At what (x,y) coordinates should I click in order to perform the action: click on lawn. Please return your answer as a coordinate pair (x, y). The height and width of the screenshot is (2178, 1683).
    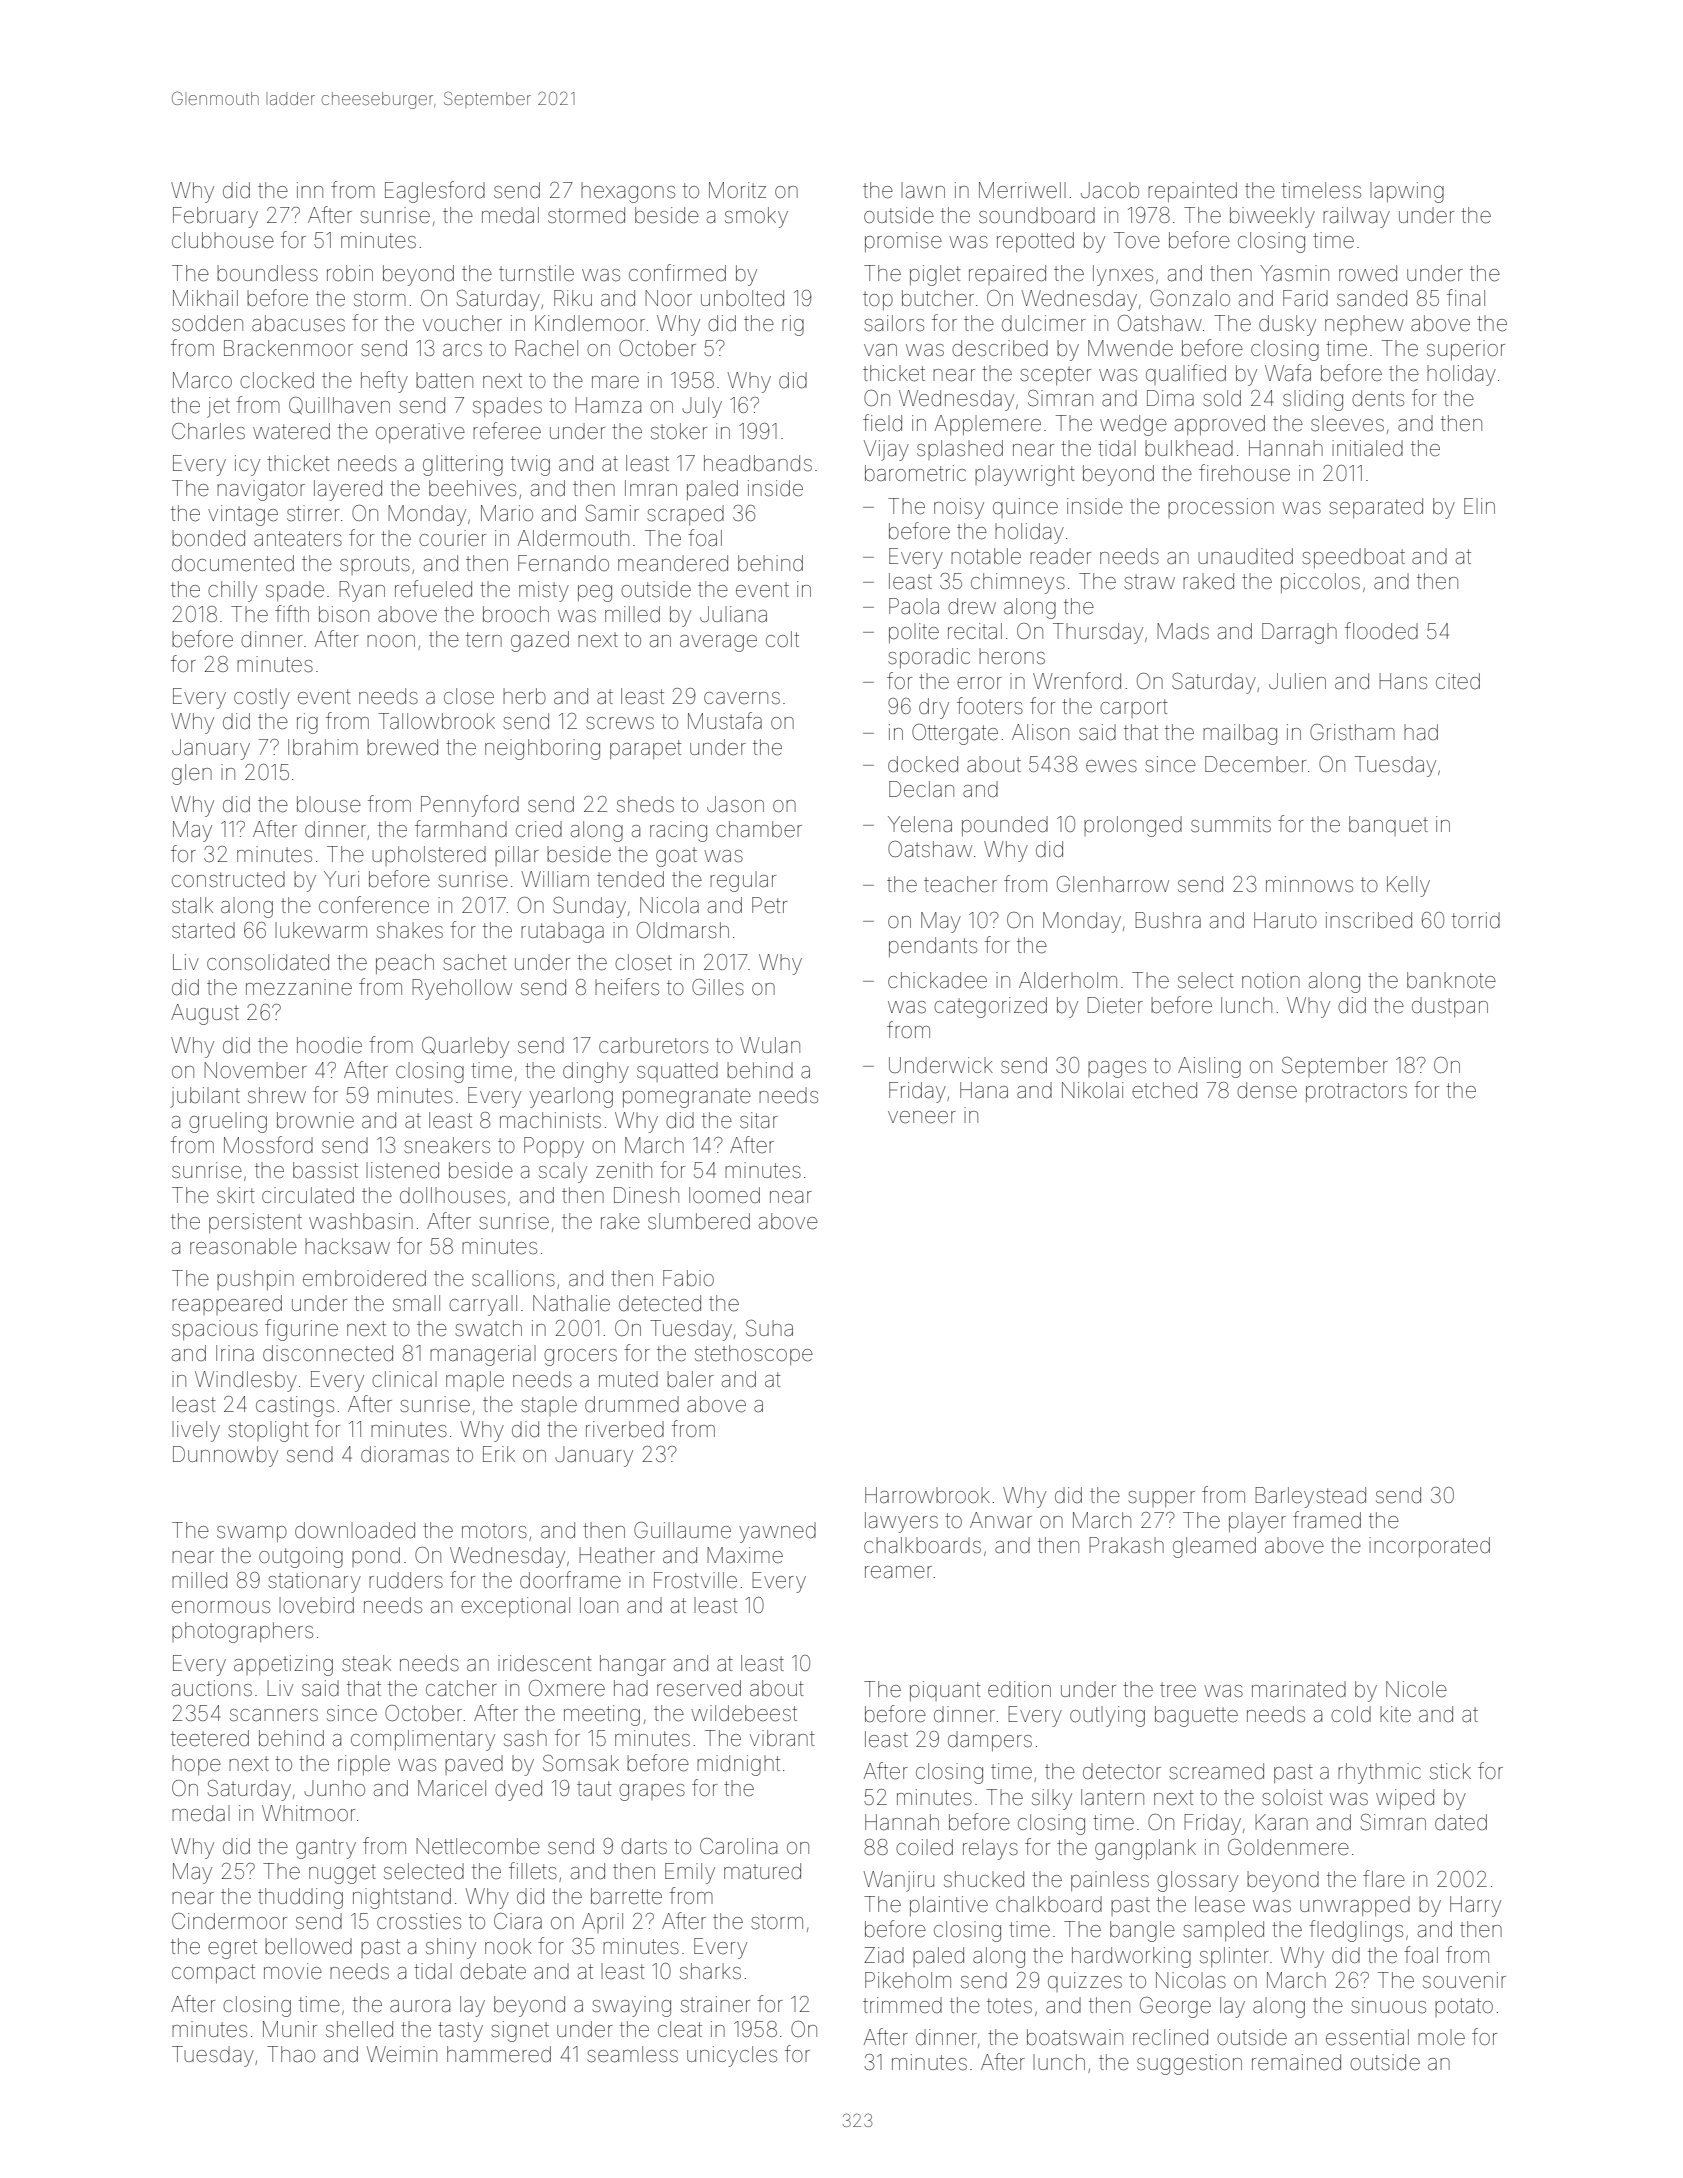
    Looking at the image, I should click on (923, 190).
